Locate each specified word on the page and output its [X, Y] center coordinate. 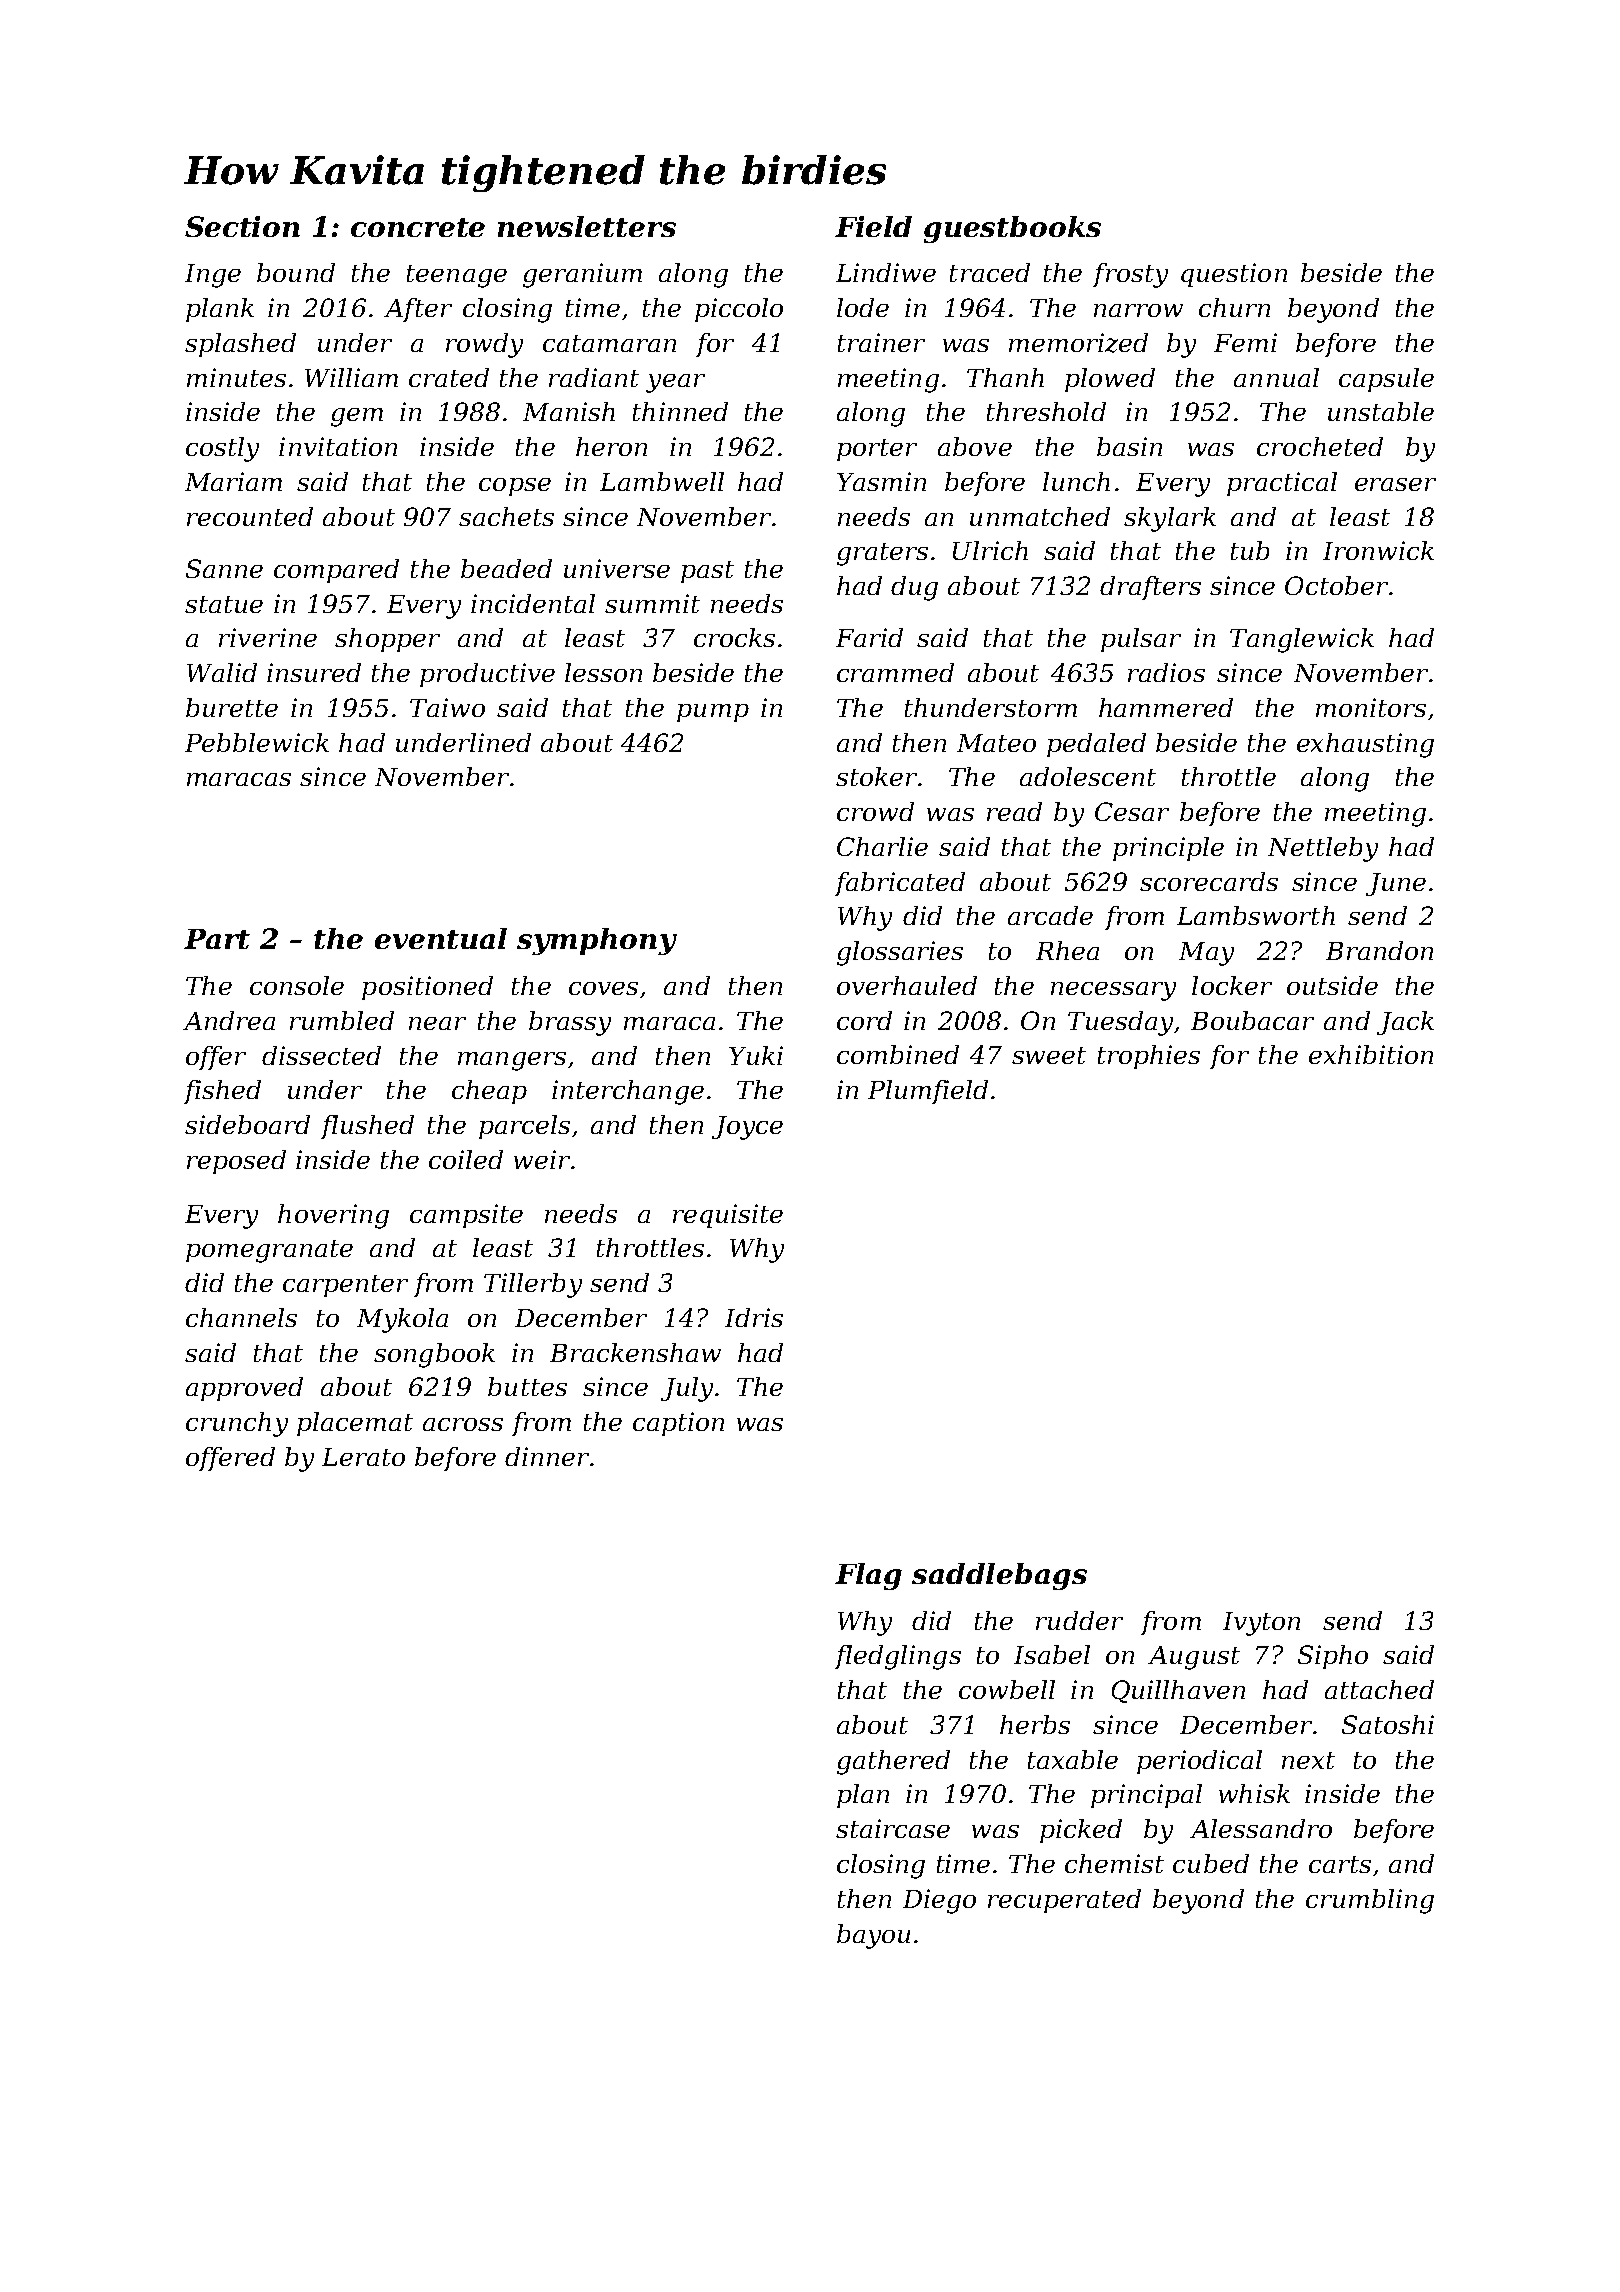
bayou [873, 1936]
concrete [418, 227]
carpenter [345, 1286]
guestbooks [1012, 229]
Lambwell [662, 481]
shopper [387, 640]
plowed [1110, 380]
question [1234, 275]
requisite [728, 1216]
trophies [1149, 1057]
